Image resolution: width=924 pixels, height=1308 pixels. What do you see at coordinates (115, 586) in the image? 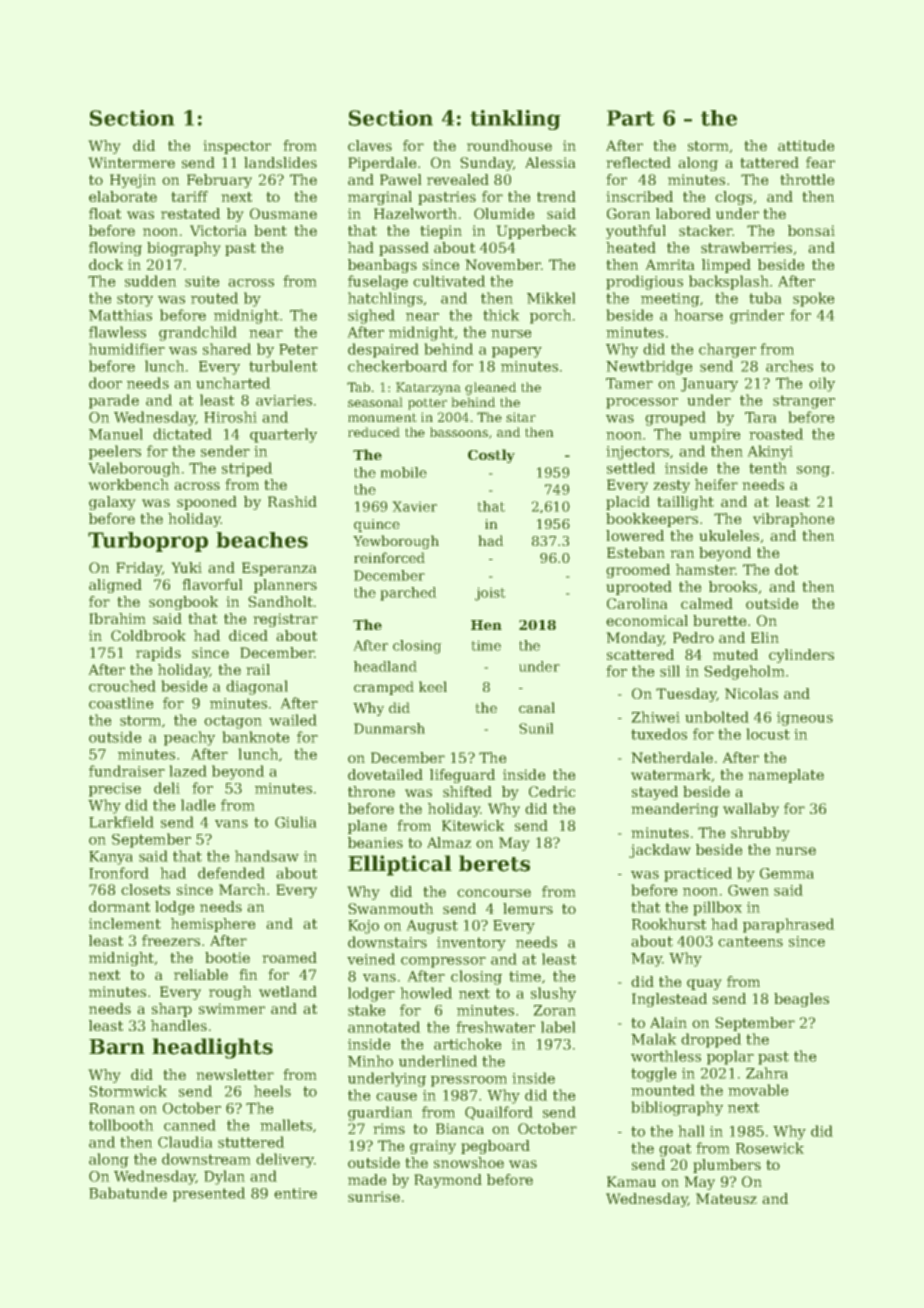
I see `aligned` at bounding box center [115, 586].
